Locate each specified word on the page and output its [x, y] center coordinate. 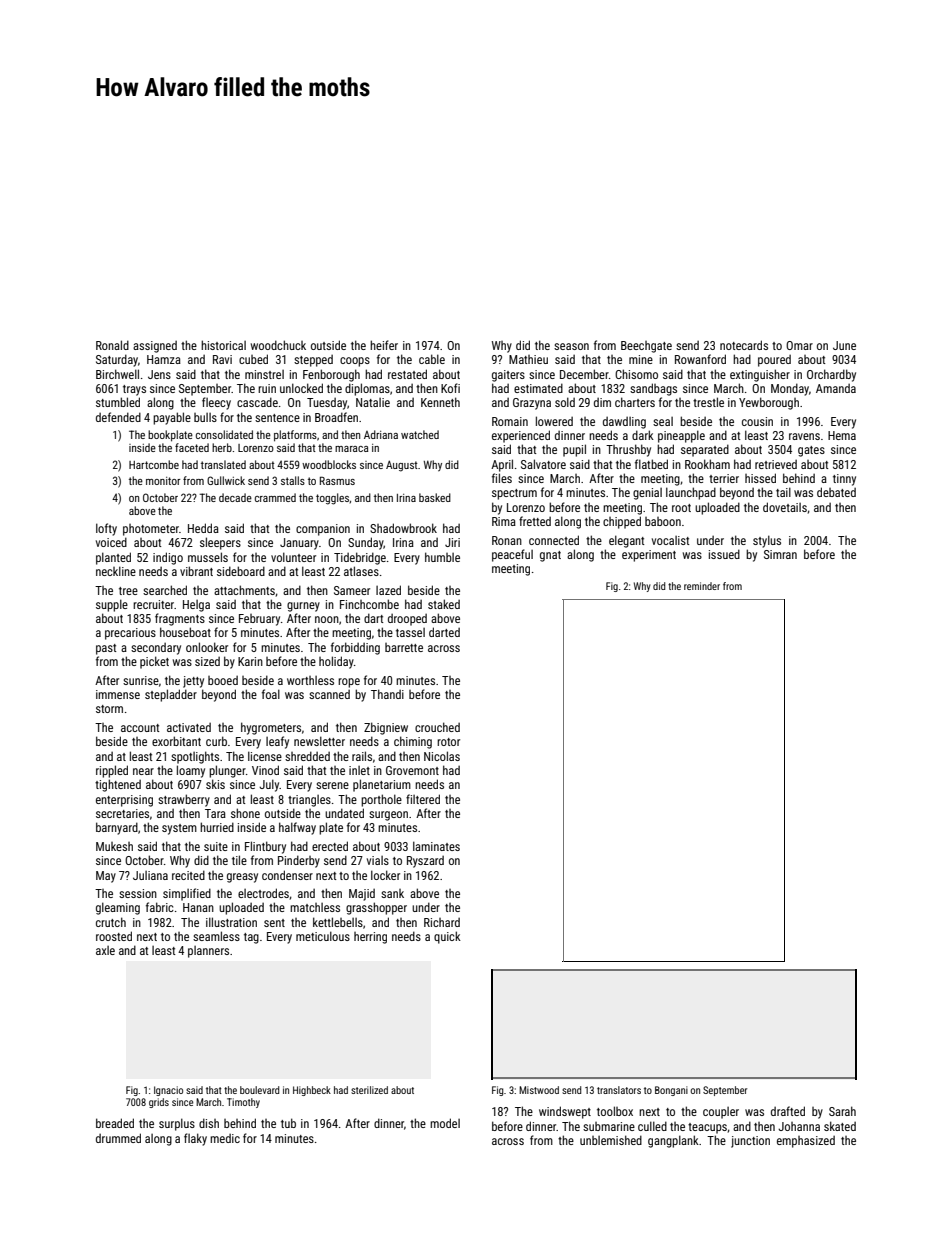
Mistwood [539, 1090]
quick [447, 937]
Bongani [671, 1091]
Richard [442, 922]
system [179, 829]
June [844, 345]
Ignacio [168, 1091]
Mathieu [528, 359]
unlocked [301, 388]
